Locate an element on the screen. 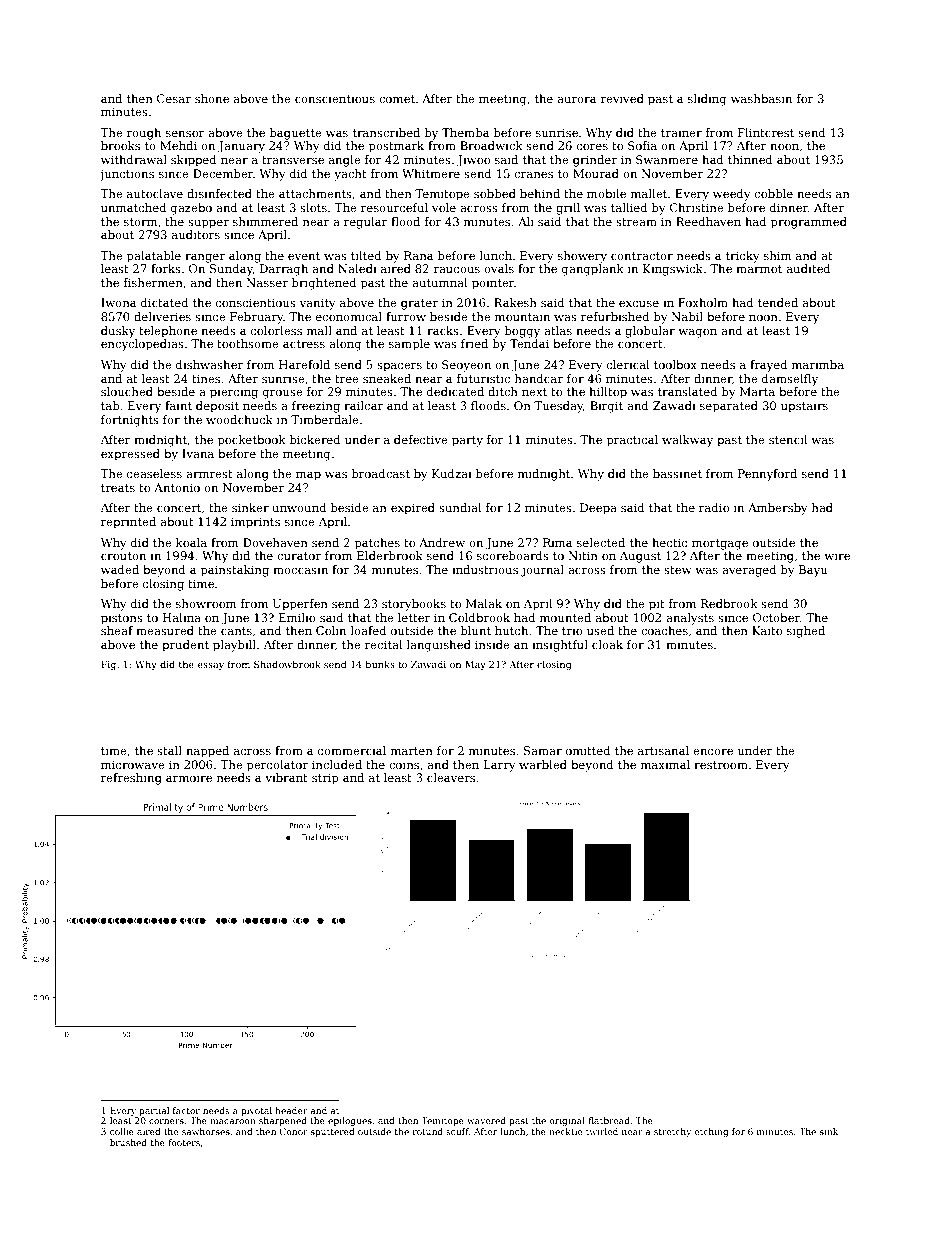 This screenshot has width=952, height=1233. footers is located at coordinates (184, 1142).
